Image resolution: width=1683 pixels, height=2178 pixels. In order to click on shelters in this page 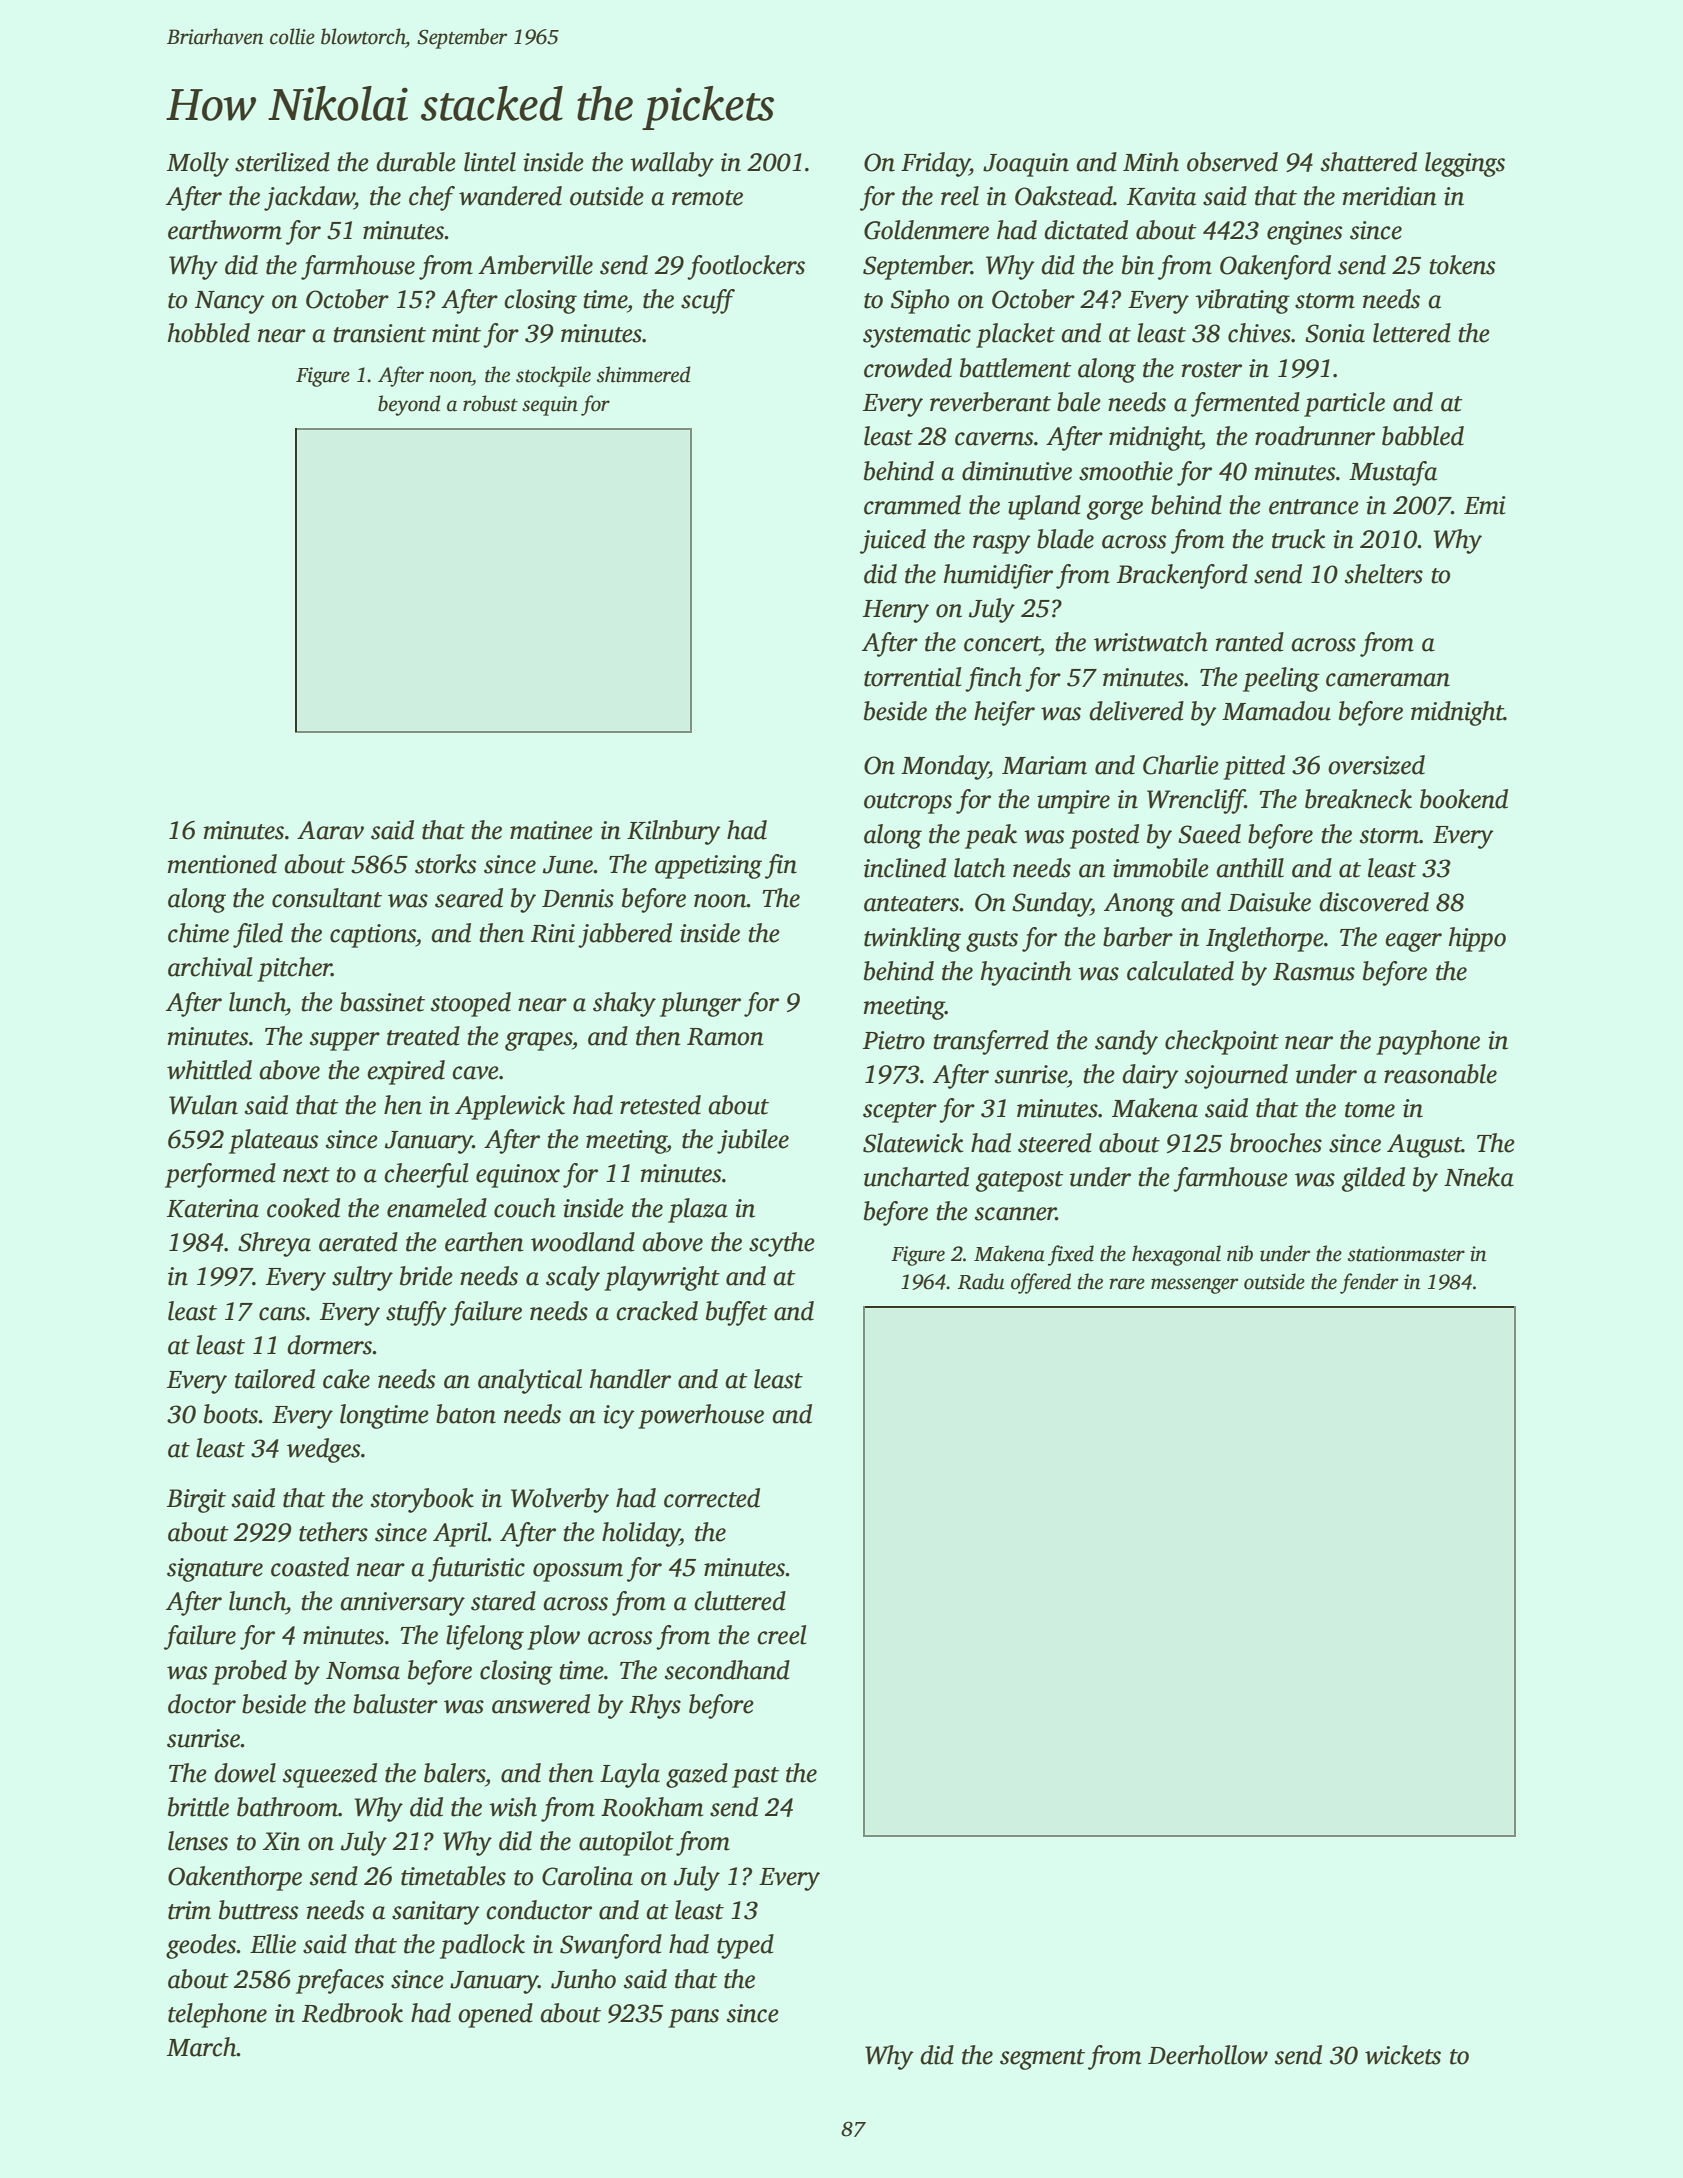, I will do `click(1384, 574)`.
